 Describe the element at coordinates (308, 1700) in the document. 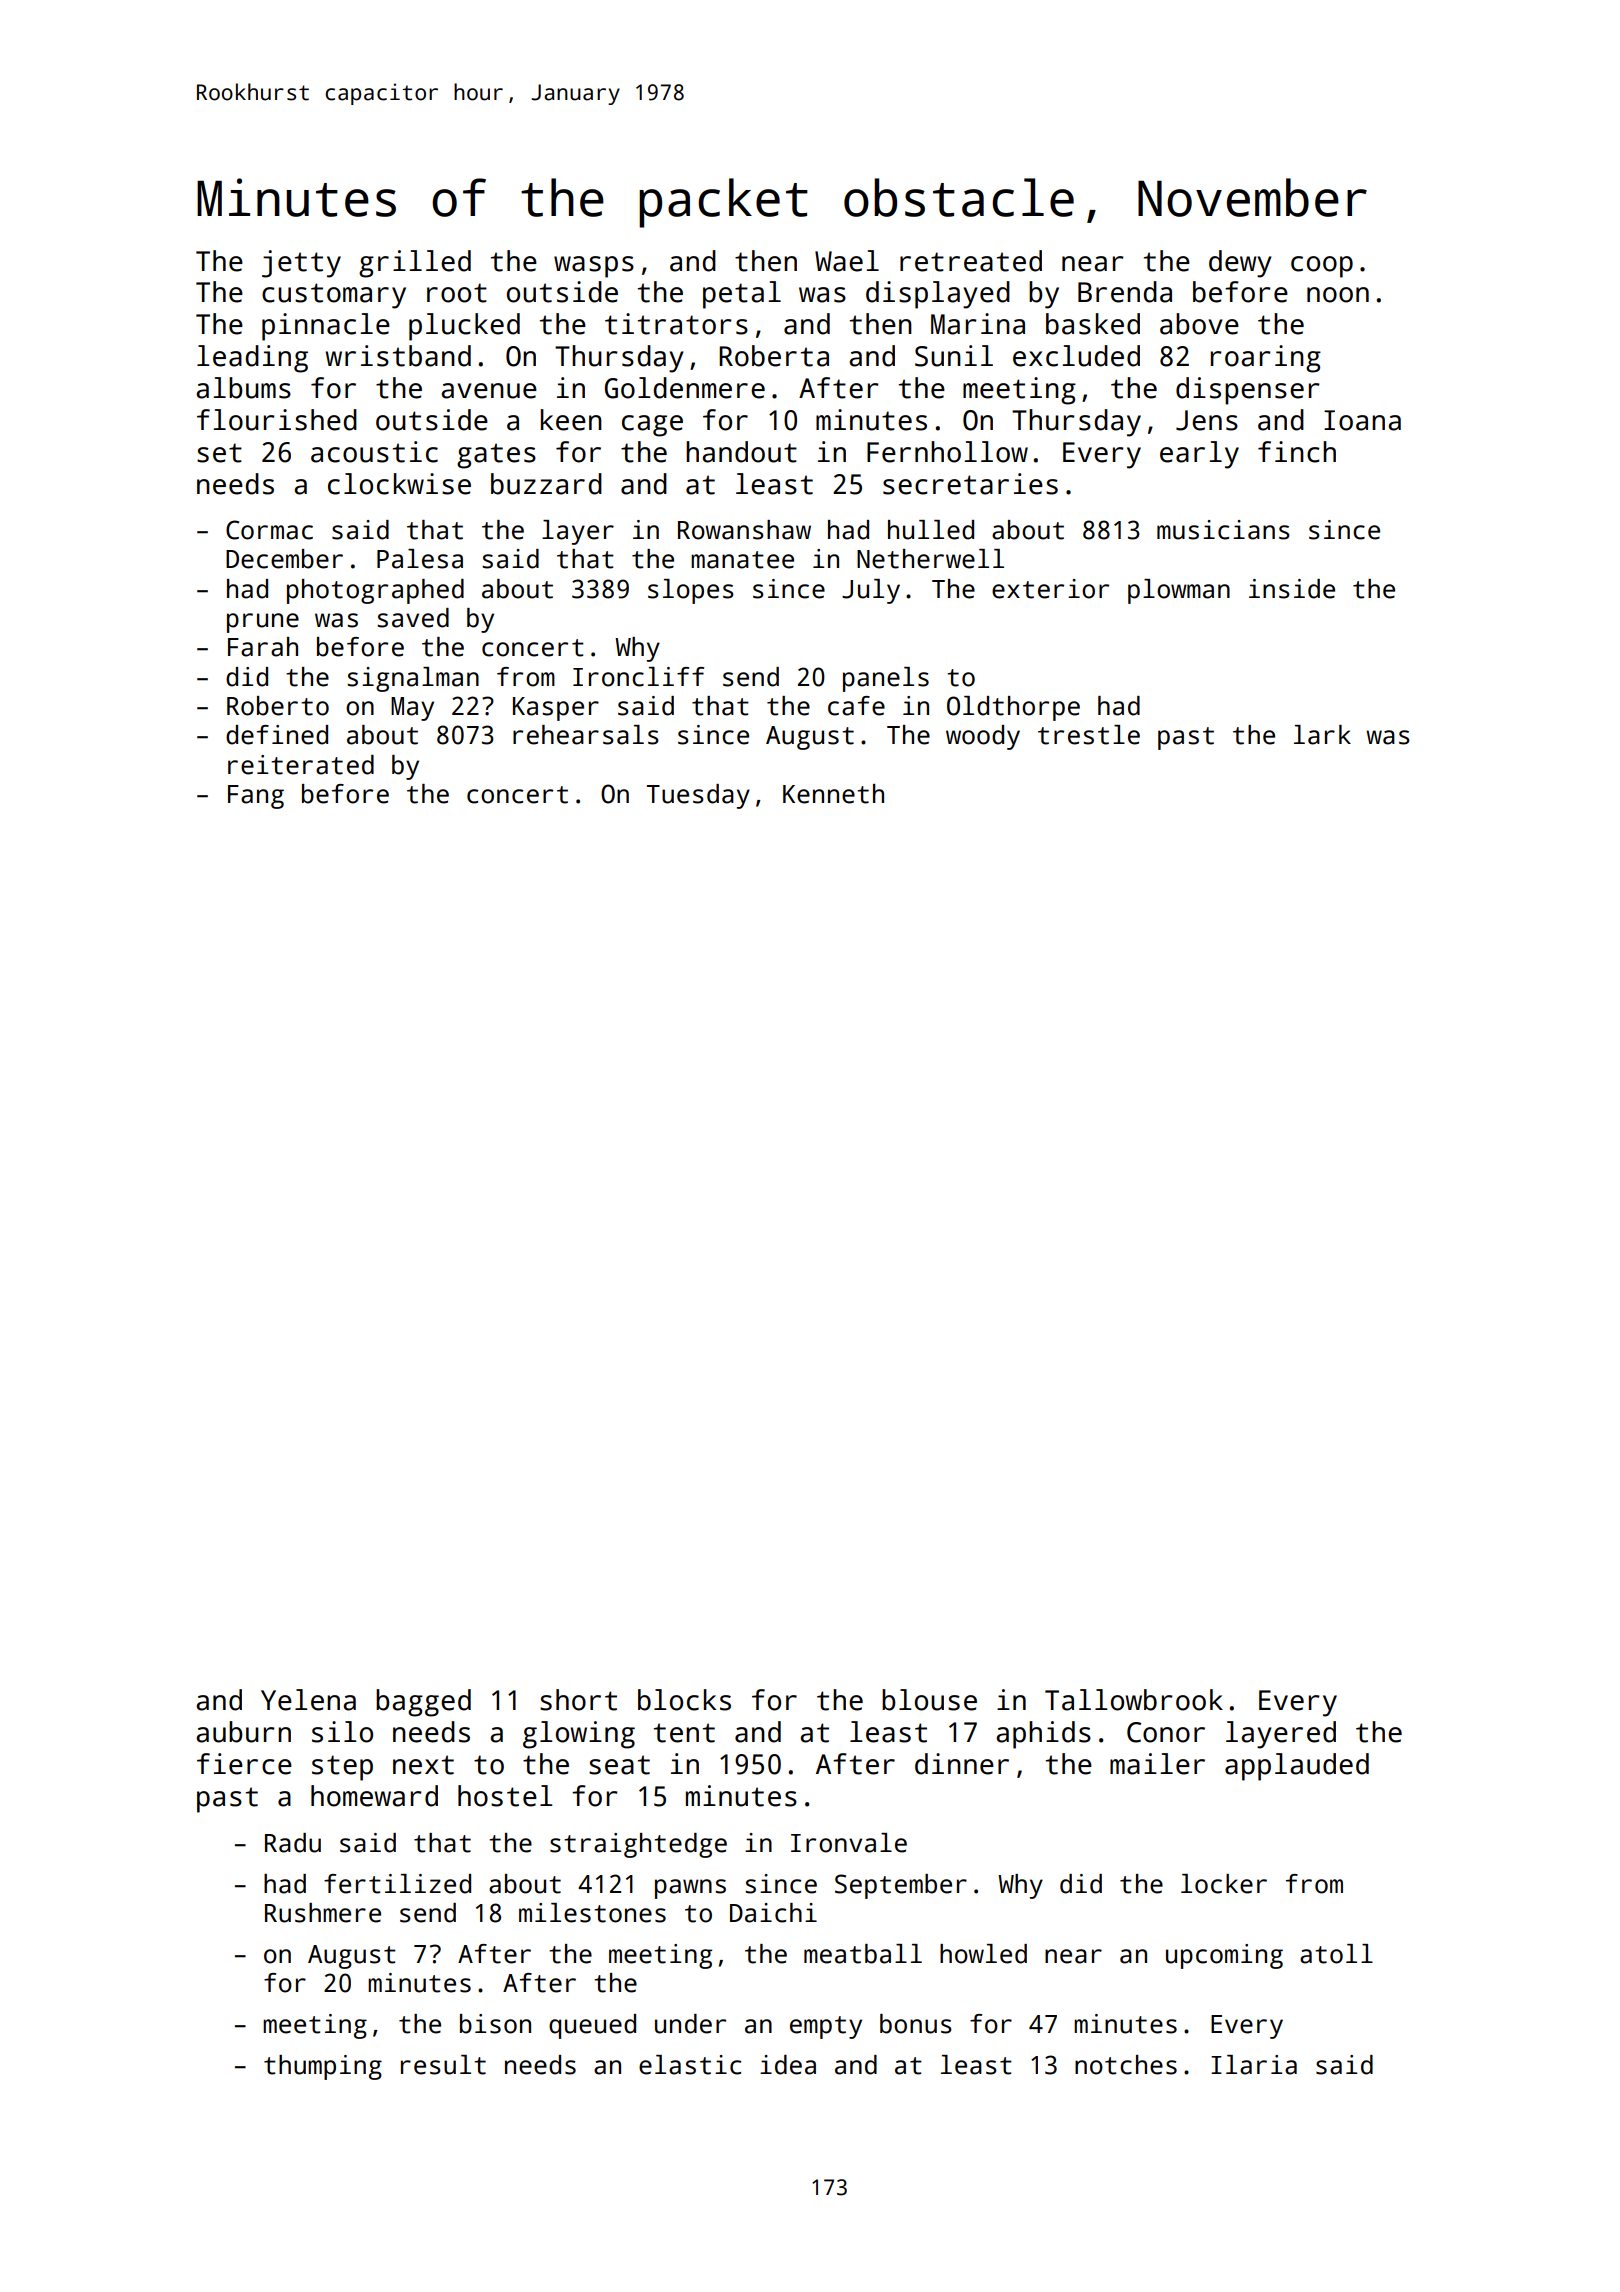

I see `Yelena` at that location.
